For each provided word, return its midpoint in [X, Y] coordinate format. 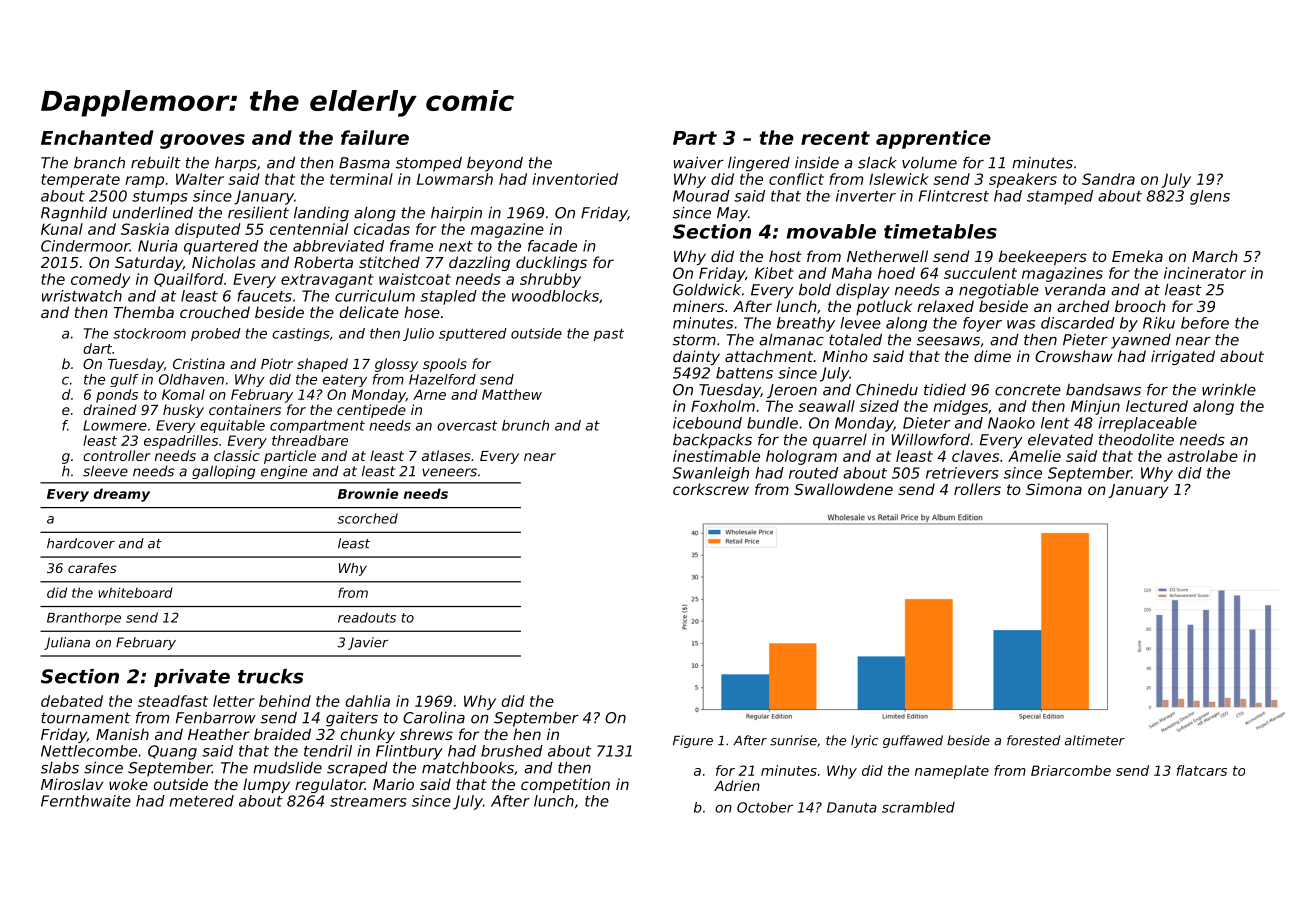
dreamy [122, 495]
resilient [258, 212]
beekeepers [1043, 257]
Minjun [1095, 407]
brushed [512, 751]
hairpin [456, 214]
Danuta [852, 807]
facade [552, 246]
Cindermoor [85, 246]
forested [1033, 740]
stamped [1060, 197]
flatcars [1202, 770]
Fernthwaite [86, 801]
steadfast [173, 701]
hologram [801, 457]
